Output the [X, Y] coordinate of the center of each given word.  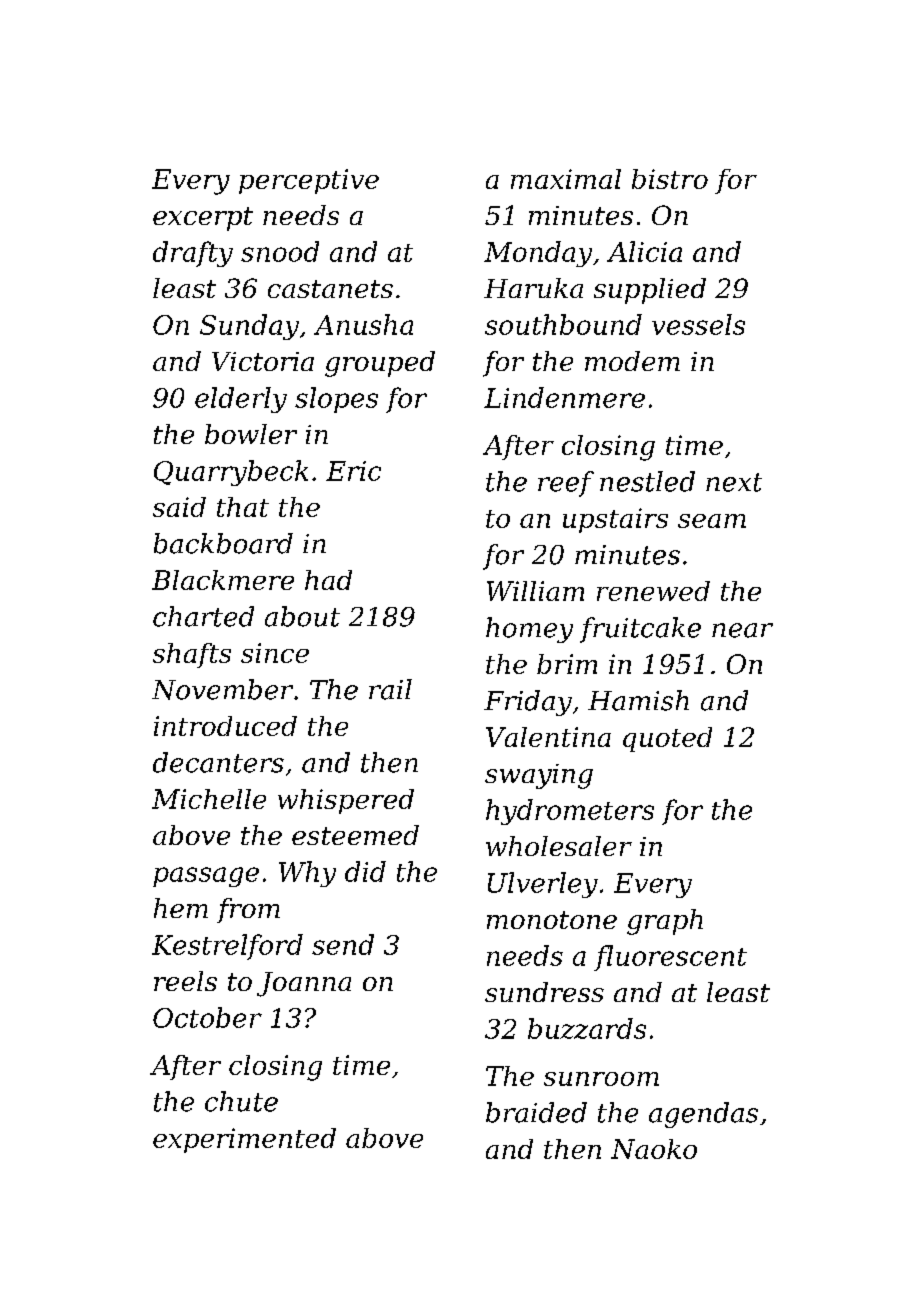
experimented [244, 1140]
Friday [528, 703]
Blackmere [223, 580]
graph [665, 922]
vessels [698, 324]
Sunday [249, 327]
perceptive [309, 181]
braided [536, 1112]
